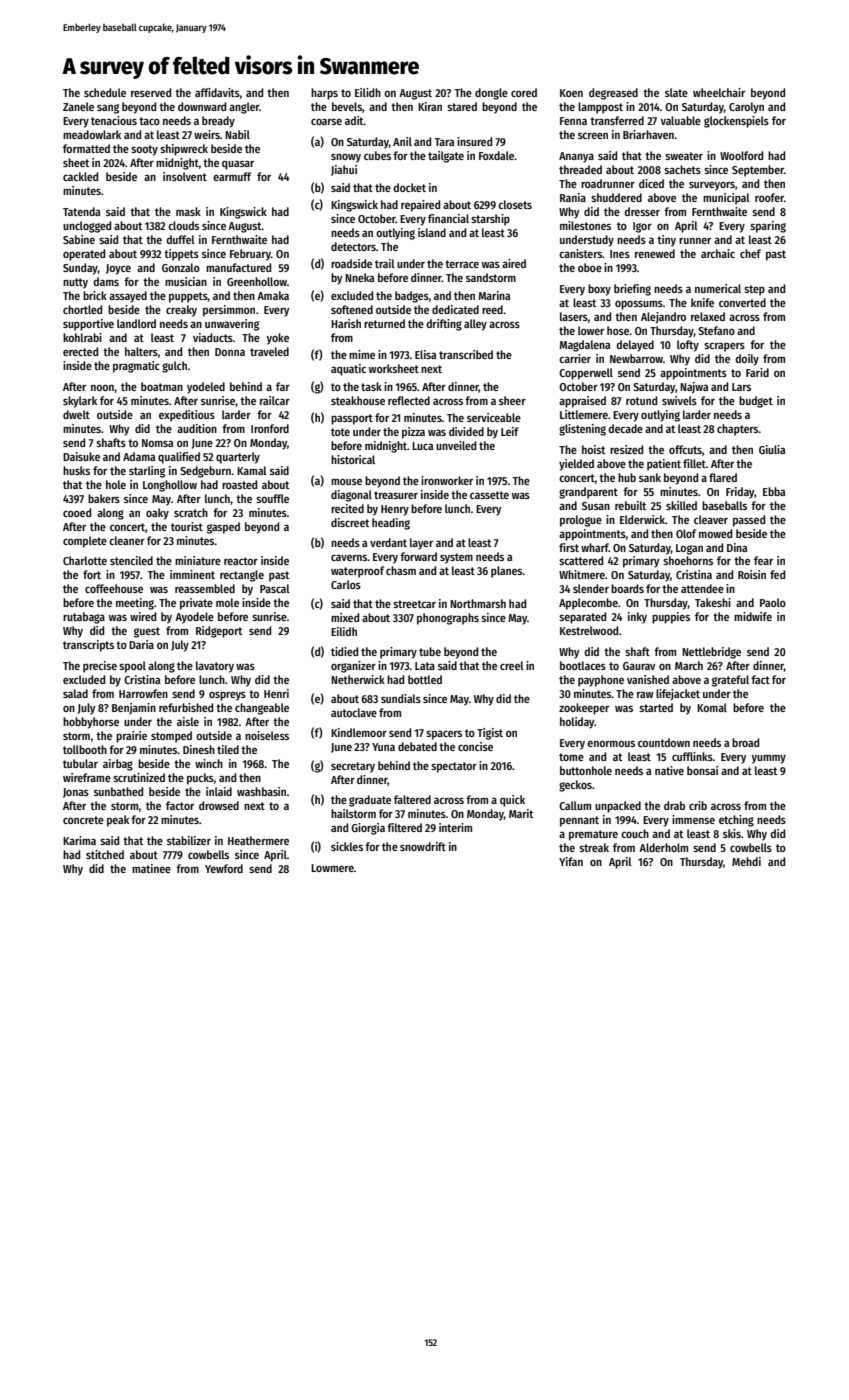 This screenshot has width=849, height=1400. Describe the element at coordinates (105, 92) in the screenshot. I see `schedule` at that location.
